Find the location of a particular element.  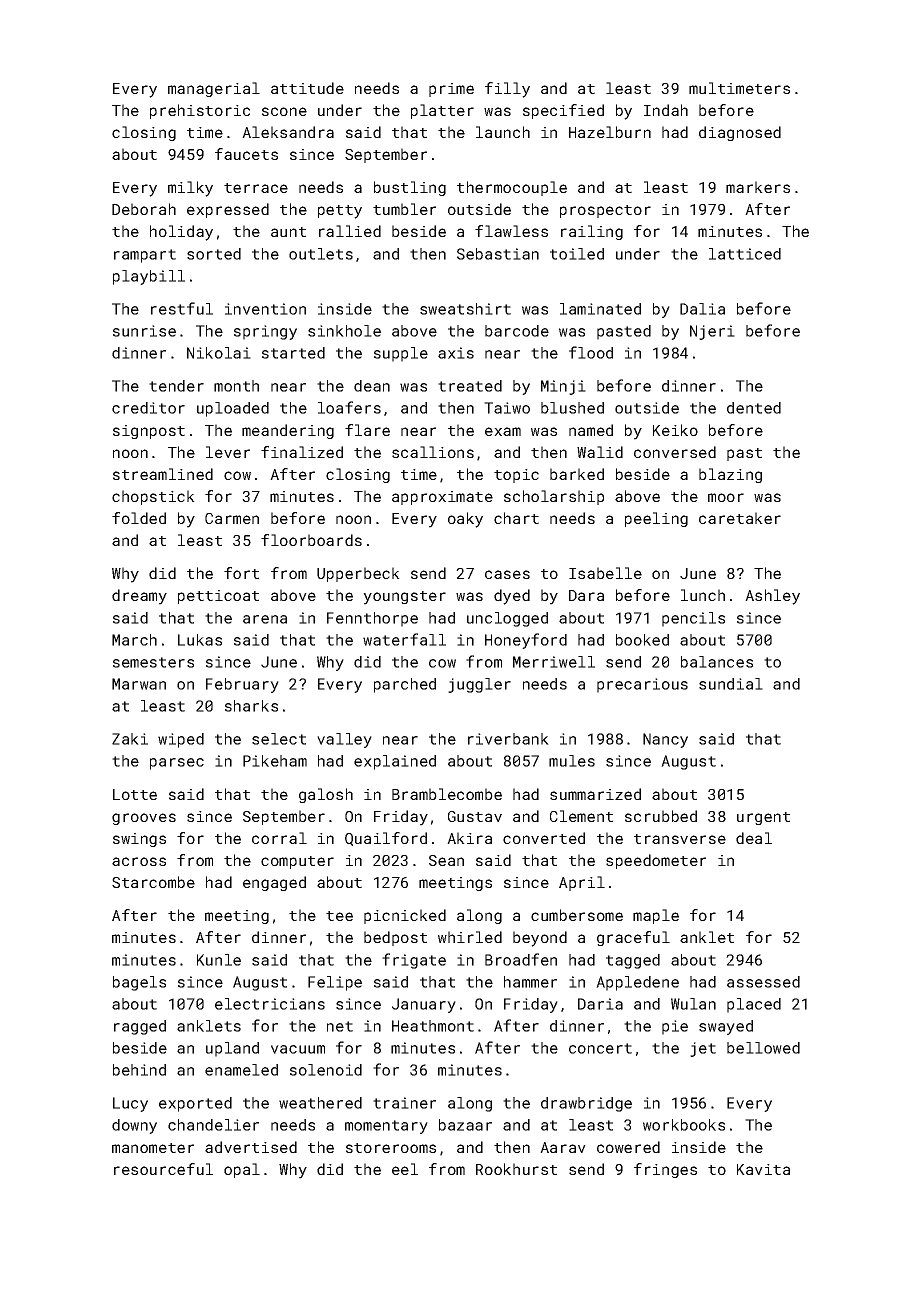

storerooms is located at coordinates (391, 1148).
